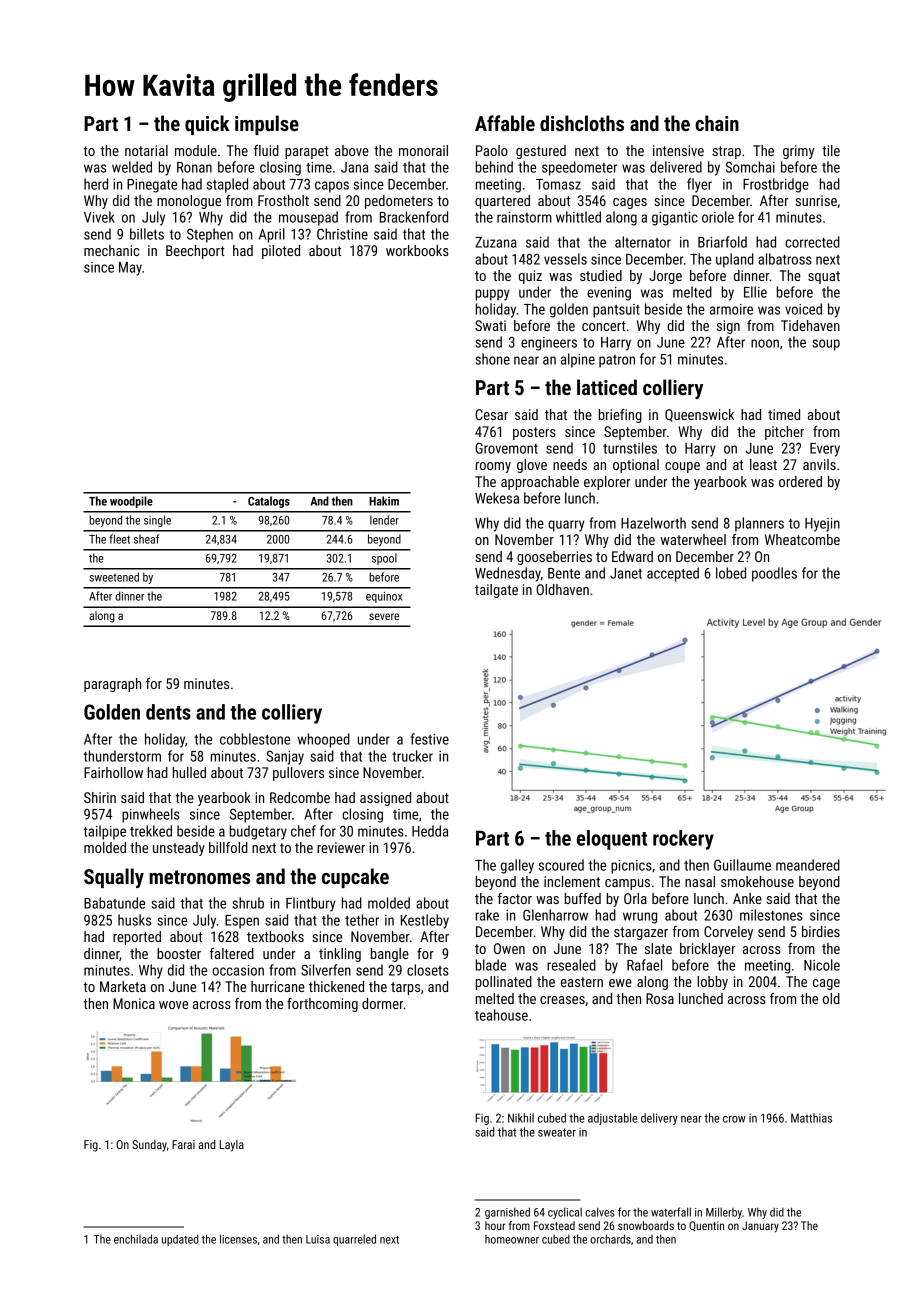 Image resolution: width=924 pixels, height=1308 pixels. Describe the element at coordinates (660, 998) in the screenshot. I see `Rosa` at that location.
